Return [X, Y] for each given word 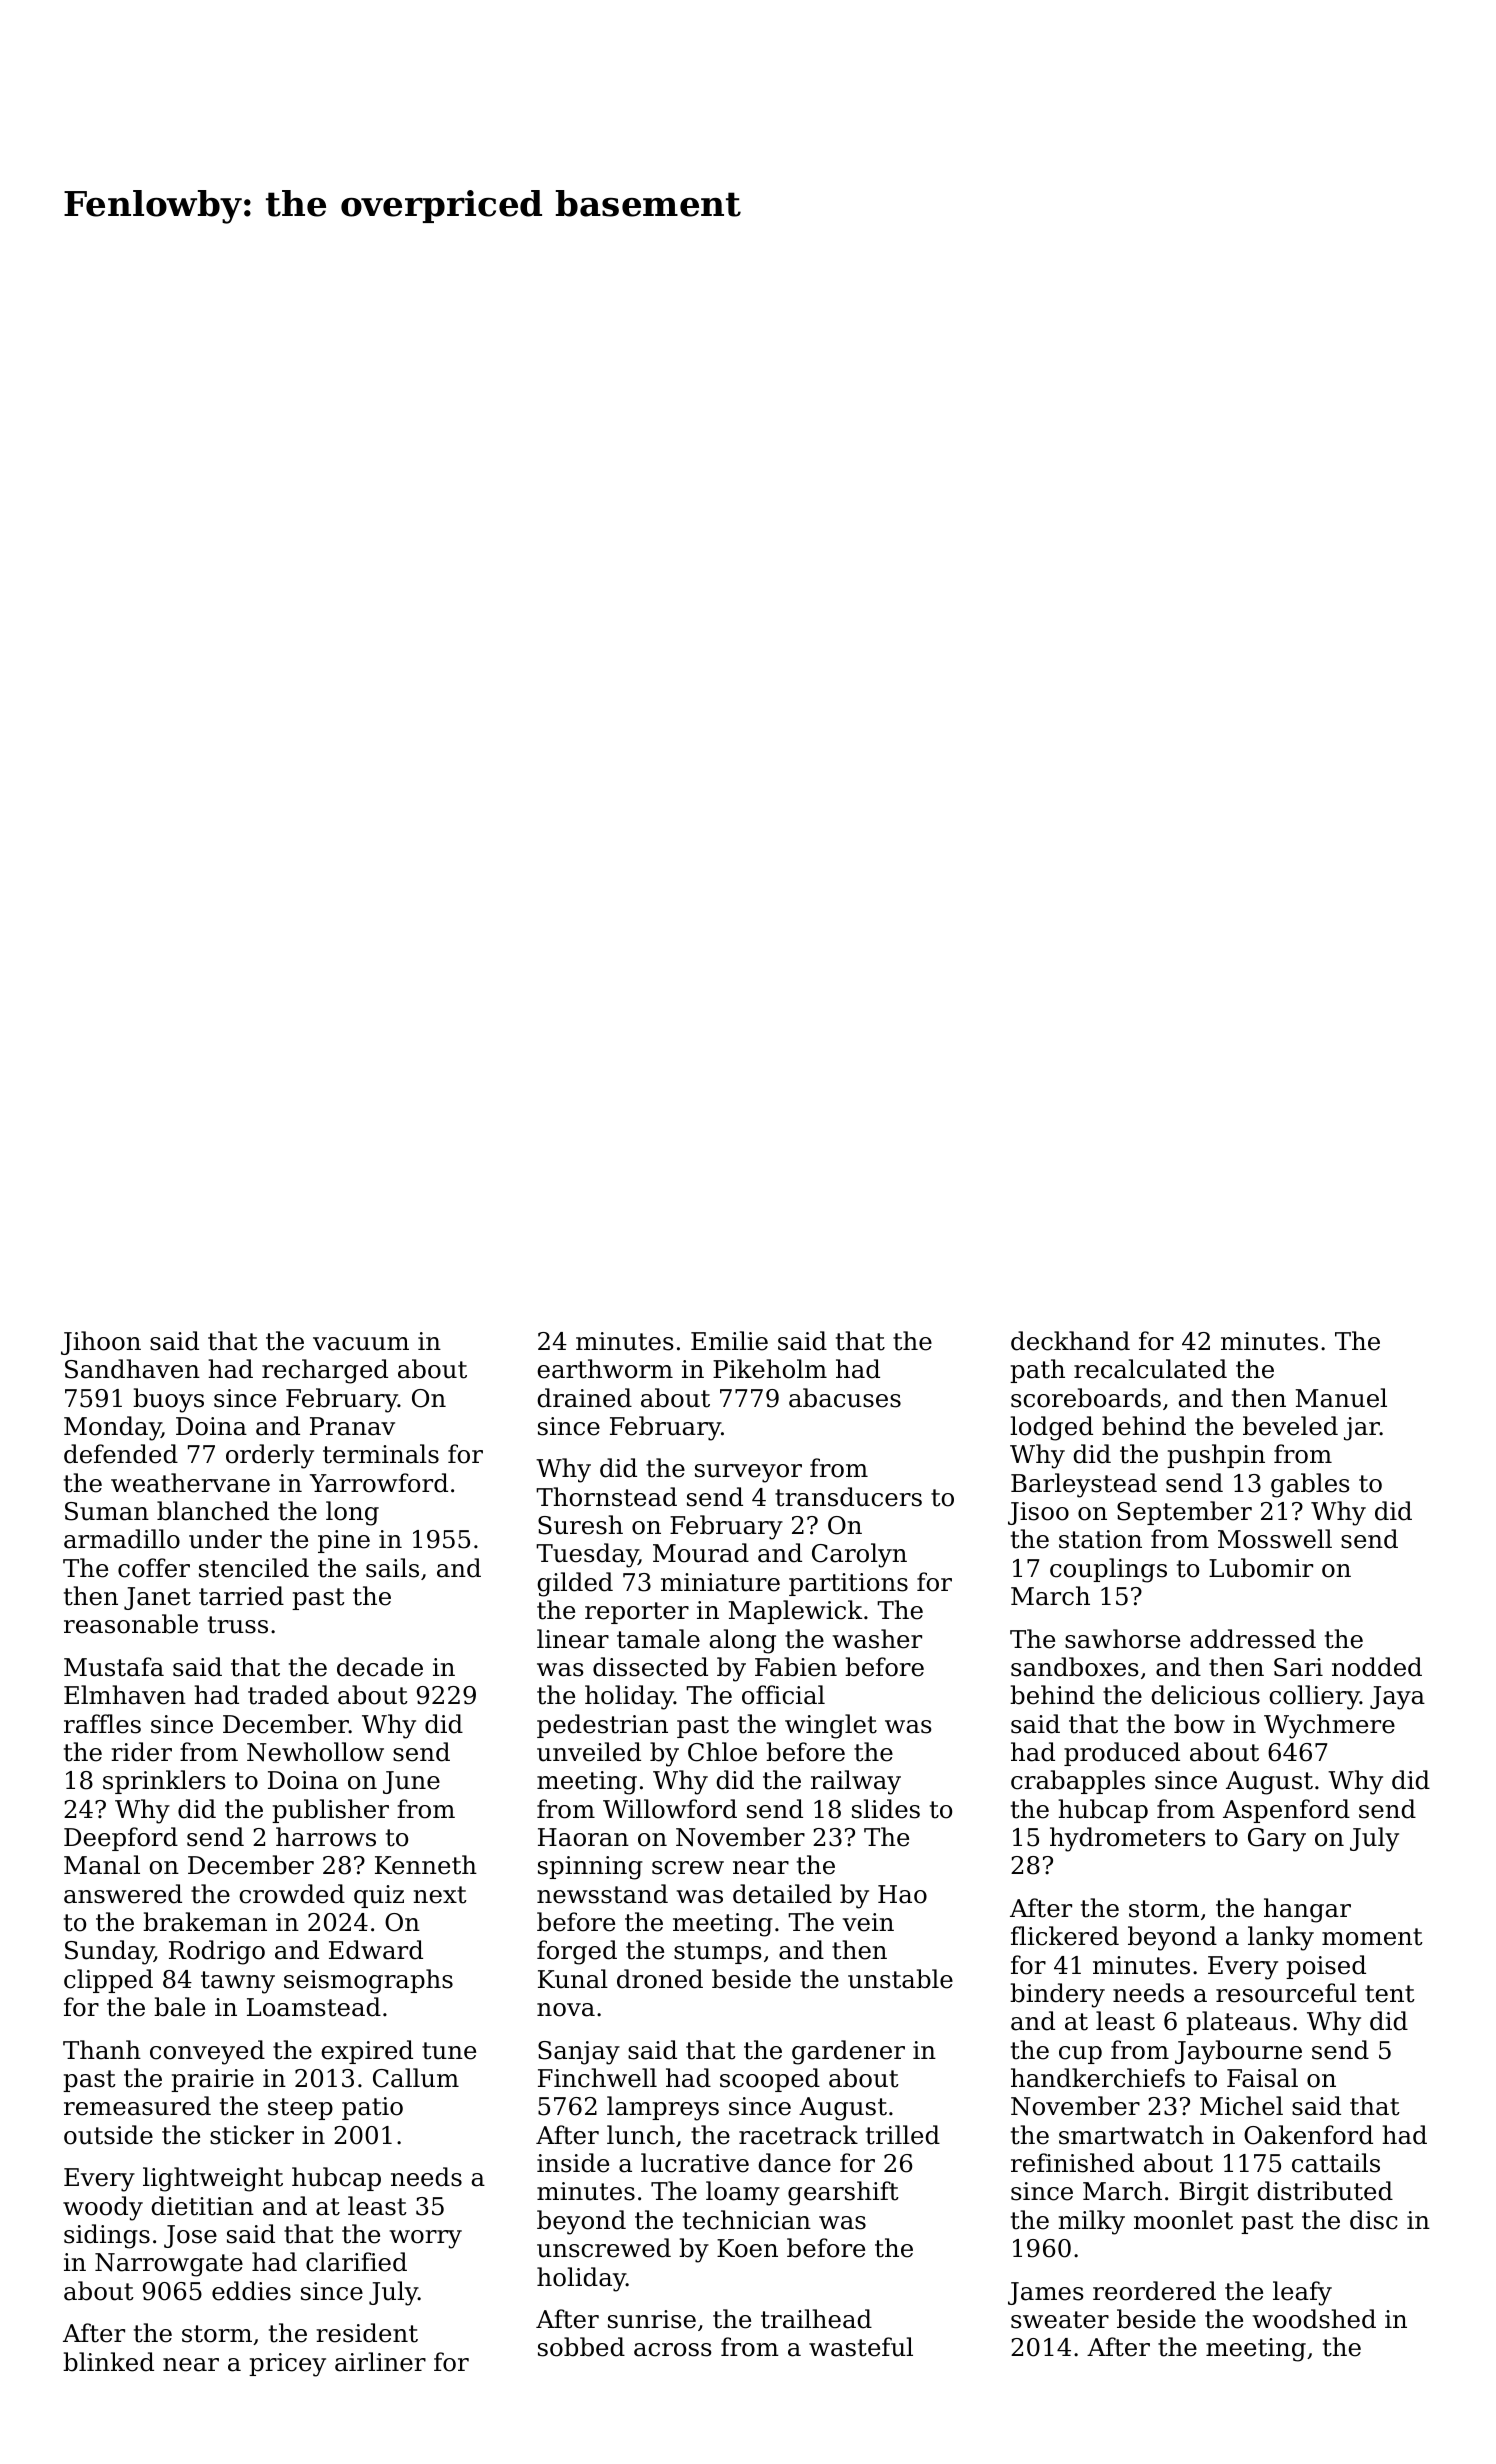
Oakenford [1308, 2135]
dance [794, 2163]
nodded [1377, 1667]
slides [886, 1809]
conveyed [207, 2052]
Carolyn [859, 1555]
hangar [1307, 1910]
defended [121, 1454]
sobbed [581, 2347]
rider [141, 1752]
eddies [251, 2291]
